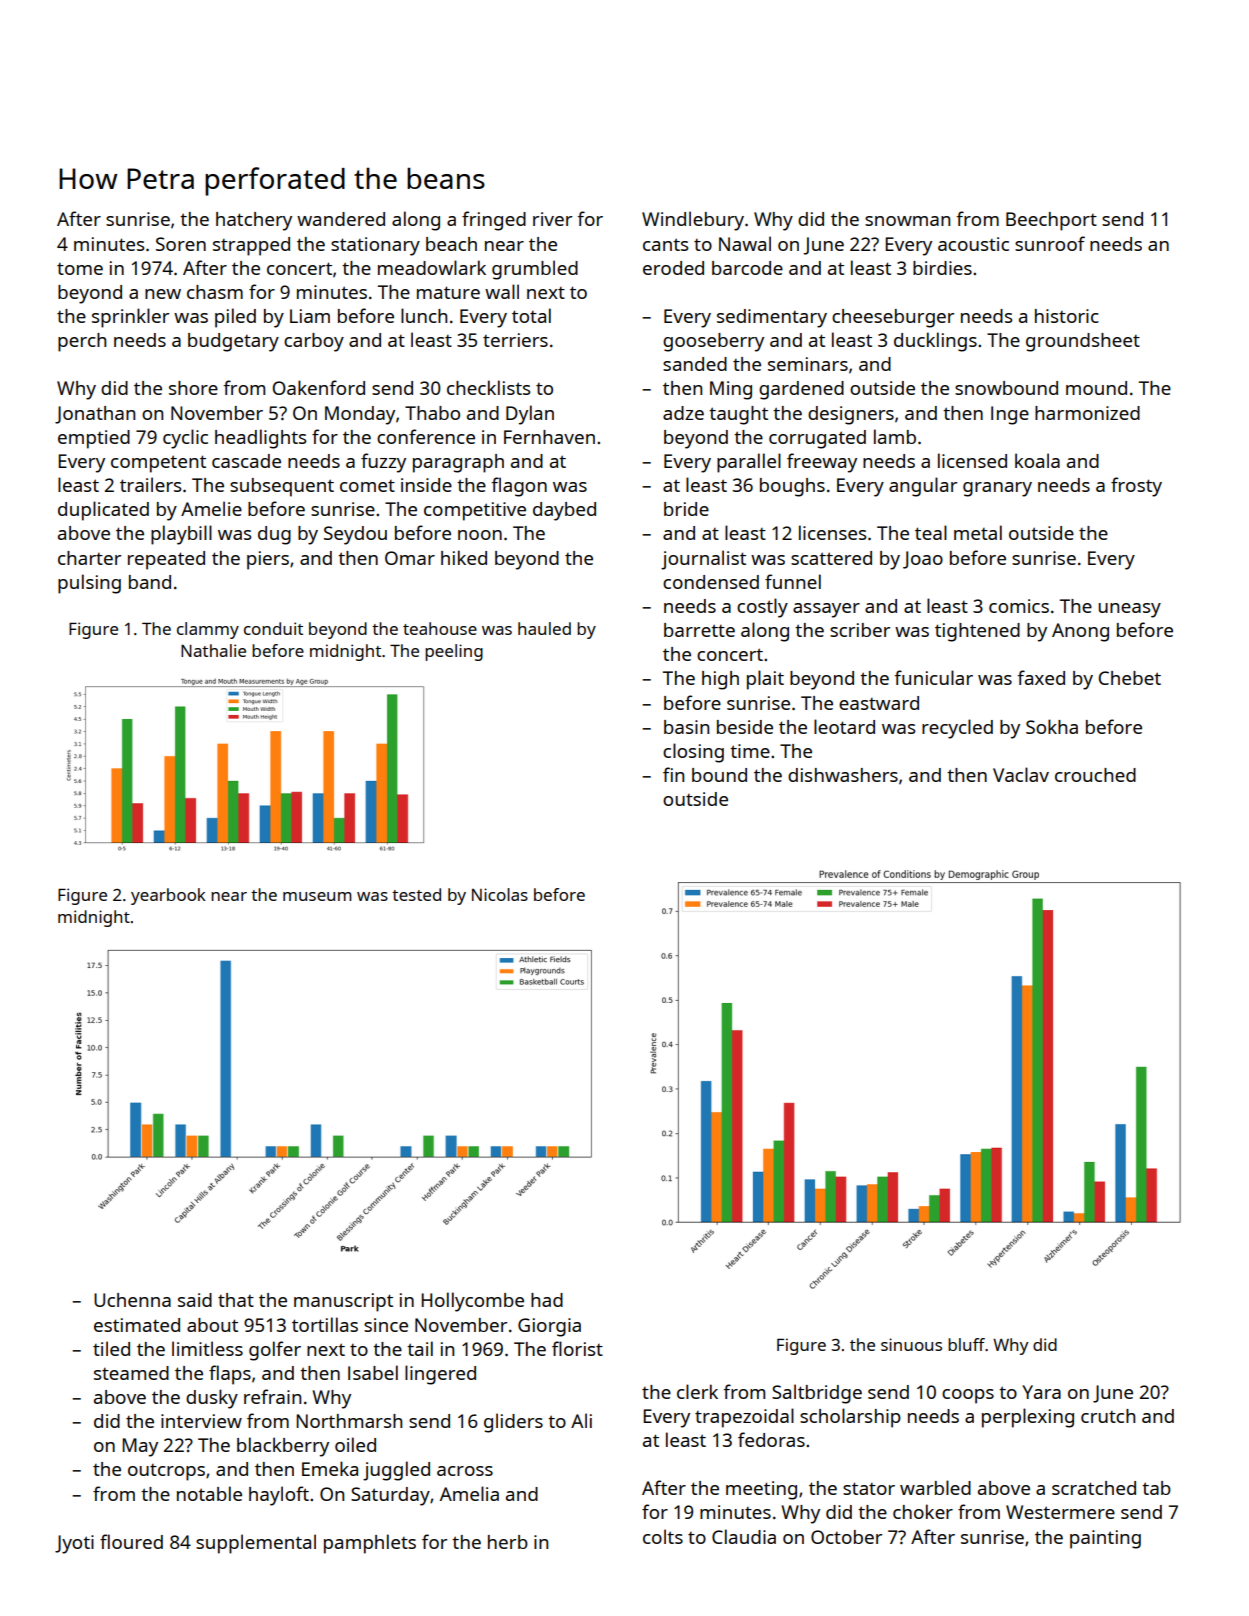  I want to click on had, so click(547, 1300).
